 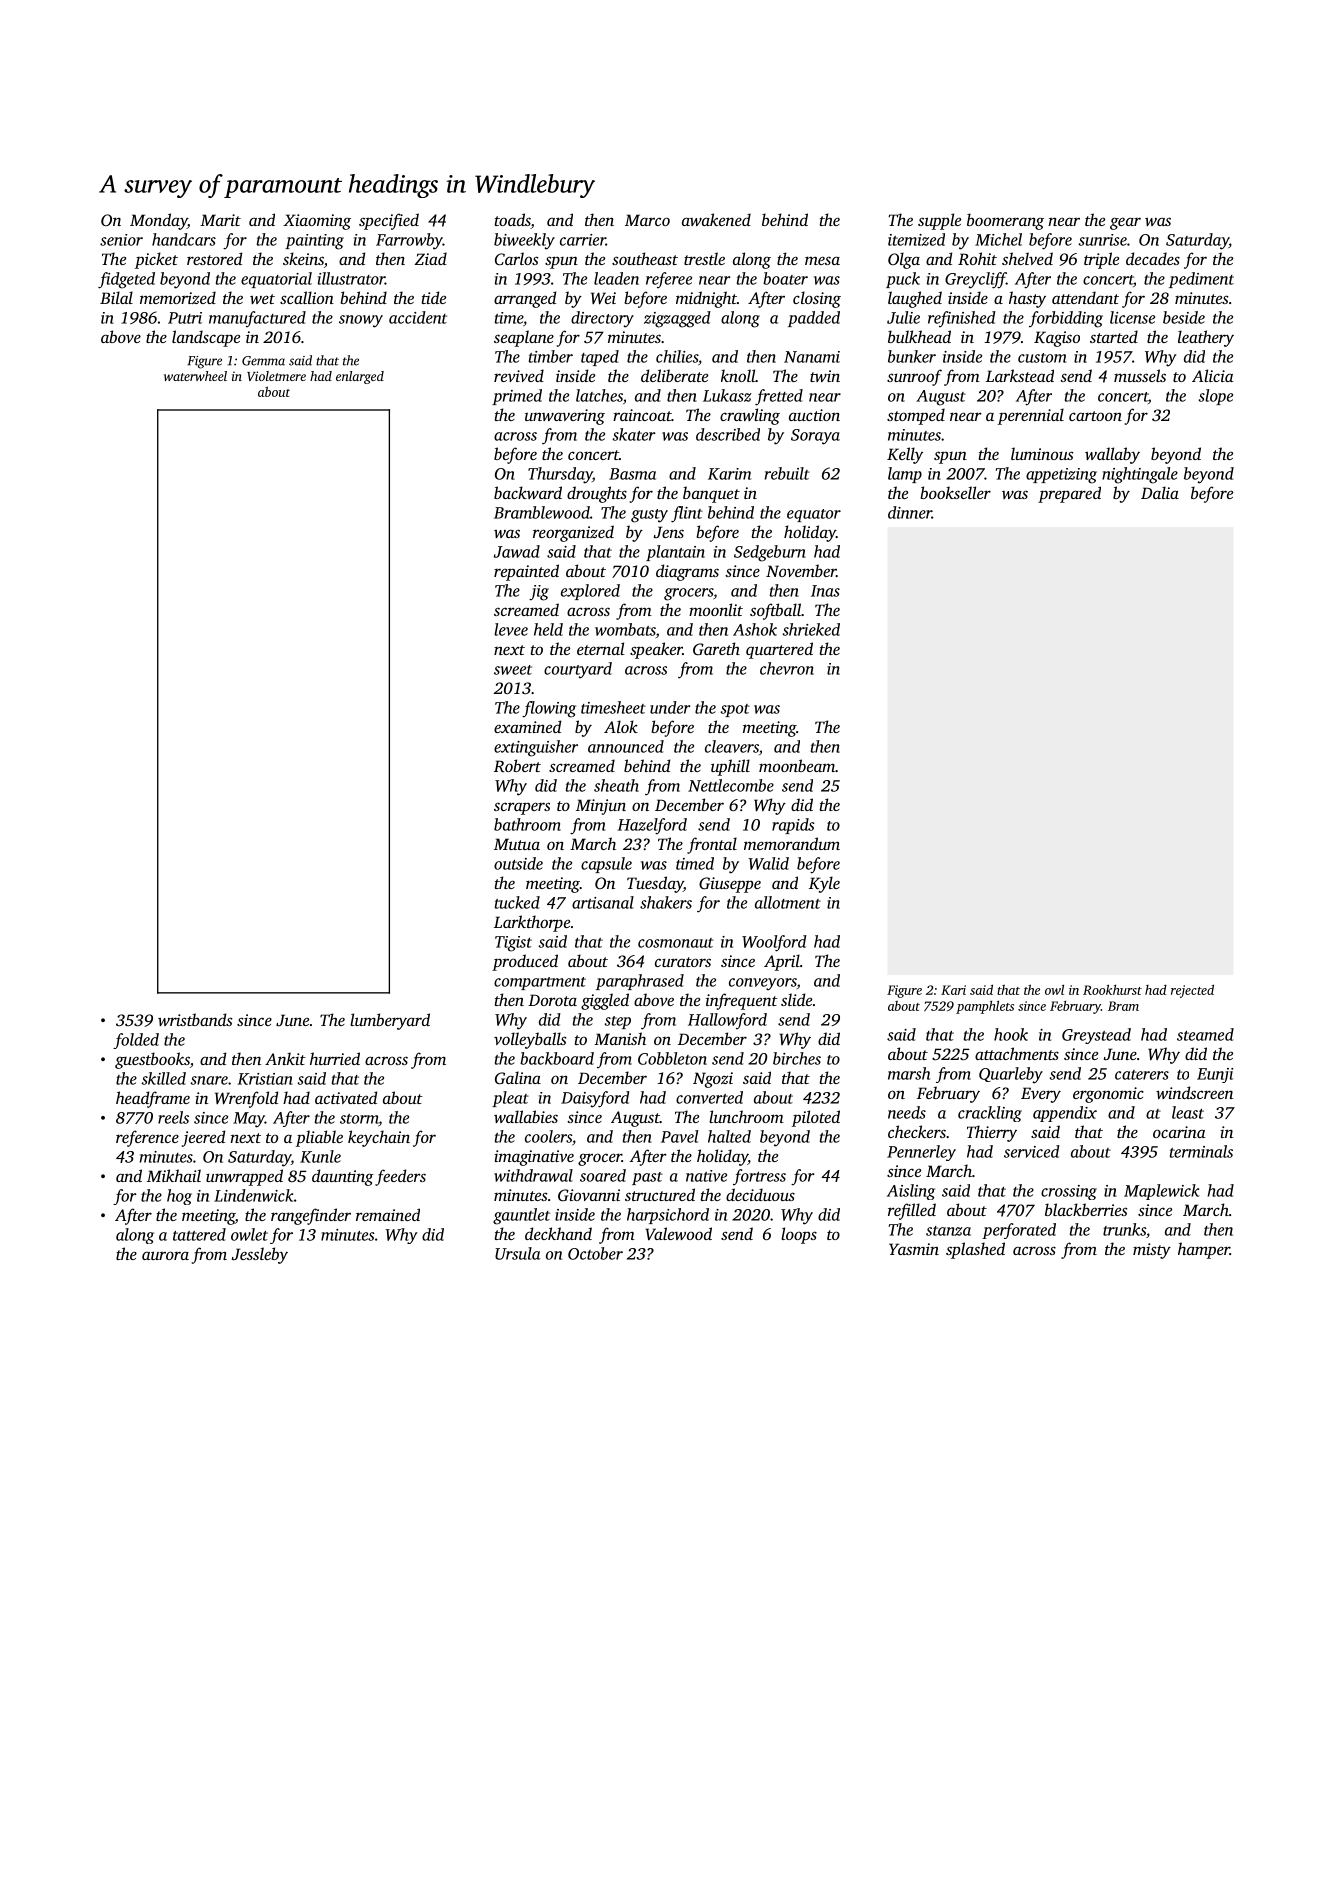 What do you see at coordinates (517, 765) in the screenshot?
I see `Robert` at bounding box center [517, 765].
